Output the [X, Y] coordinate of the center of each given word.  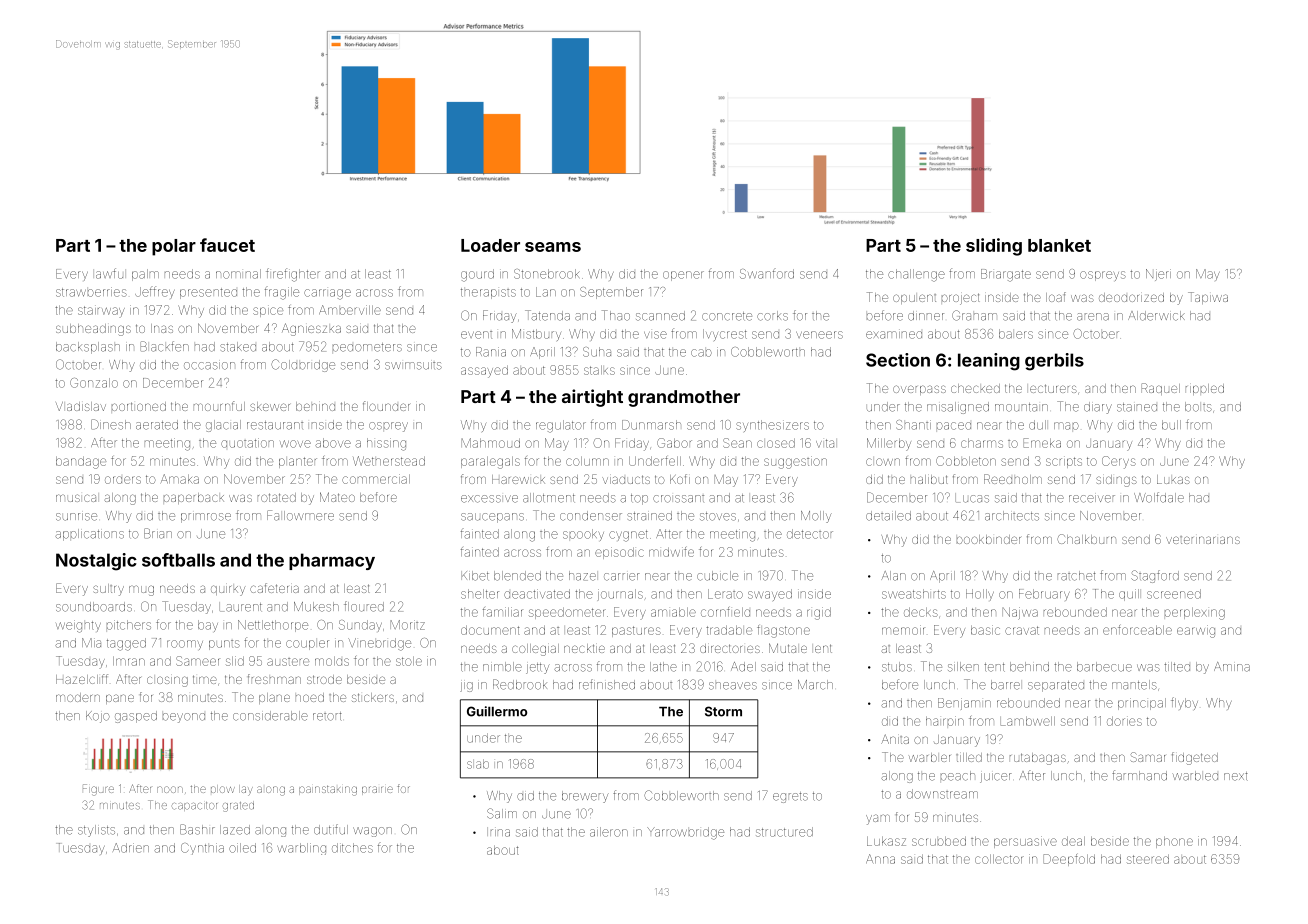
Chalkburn [1086, 539]
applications [89, 535]
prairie [377, 790]
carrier [622, 577]
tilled [969, 757]
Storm [723, 711]
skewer [270, 406]
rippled [1205, 389]
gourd [477, 275]
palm [145, 275]
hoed [310, 697]
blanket [1059, 245]
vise [655, 335]
